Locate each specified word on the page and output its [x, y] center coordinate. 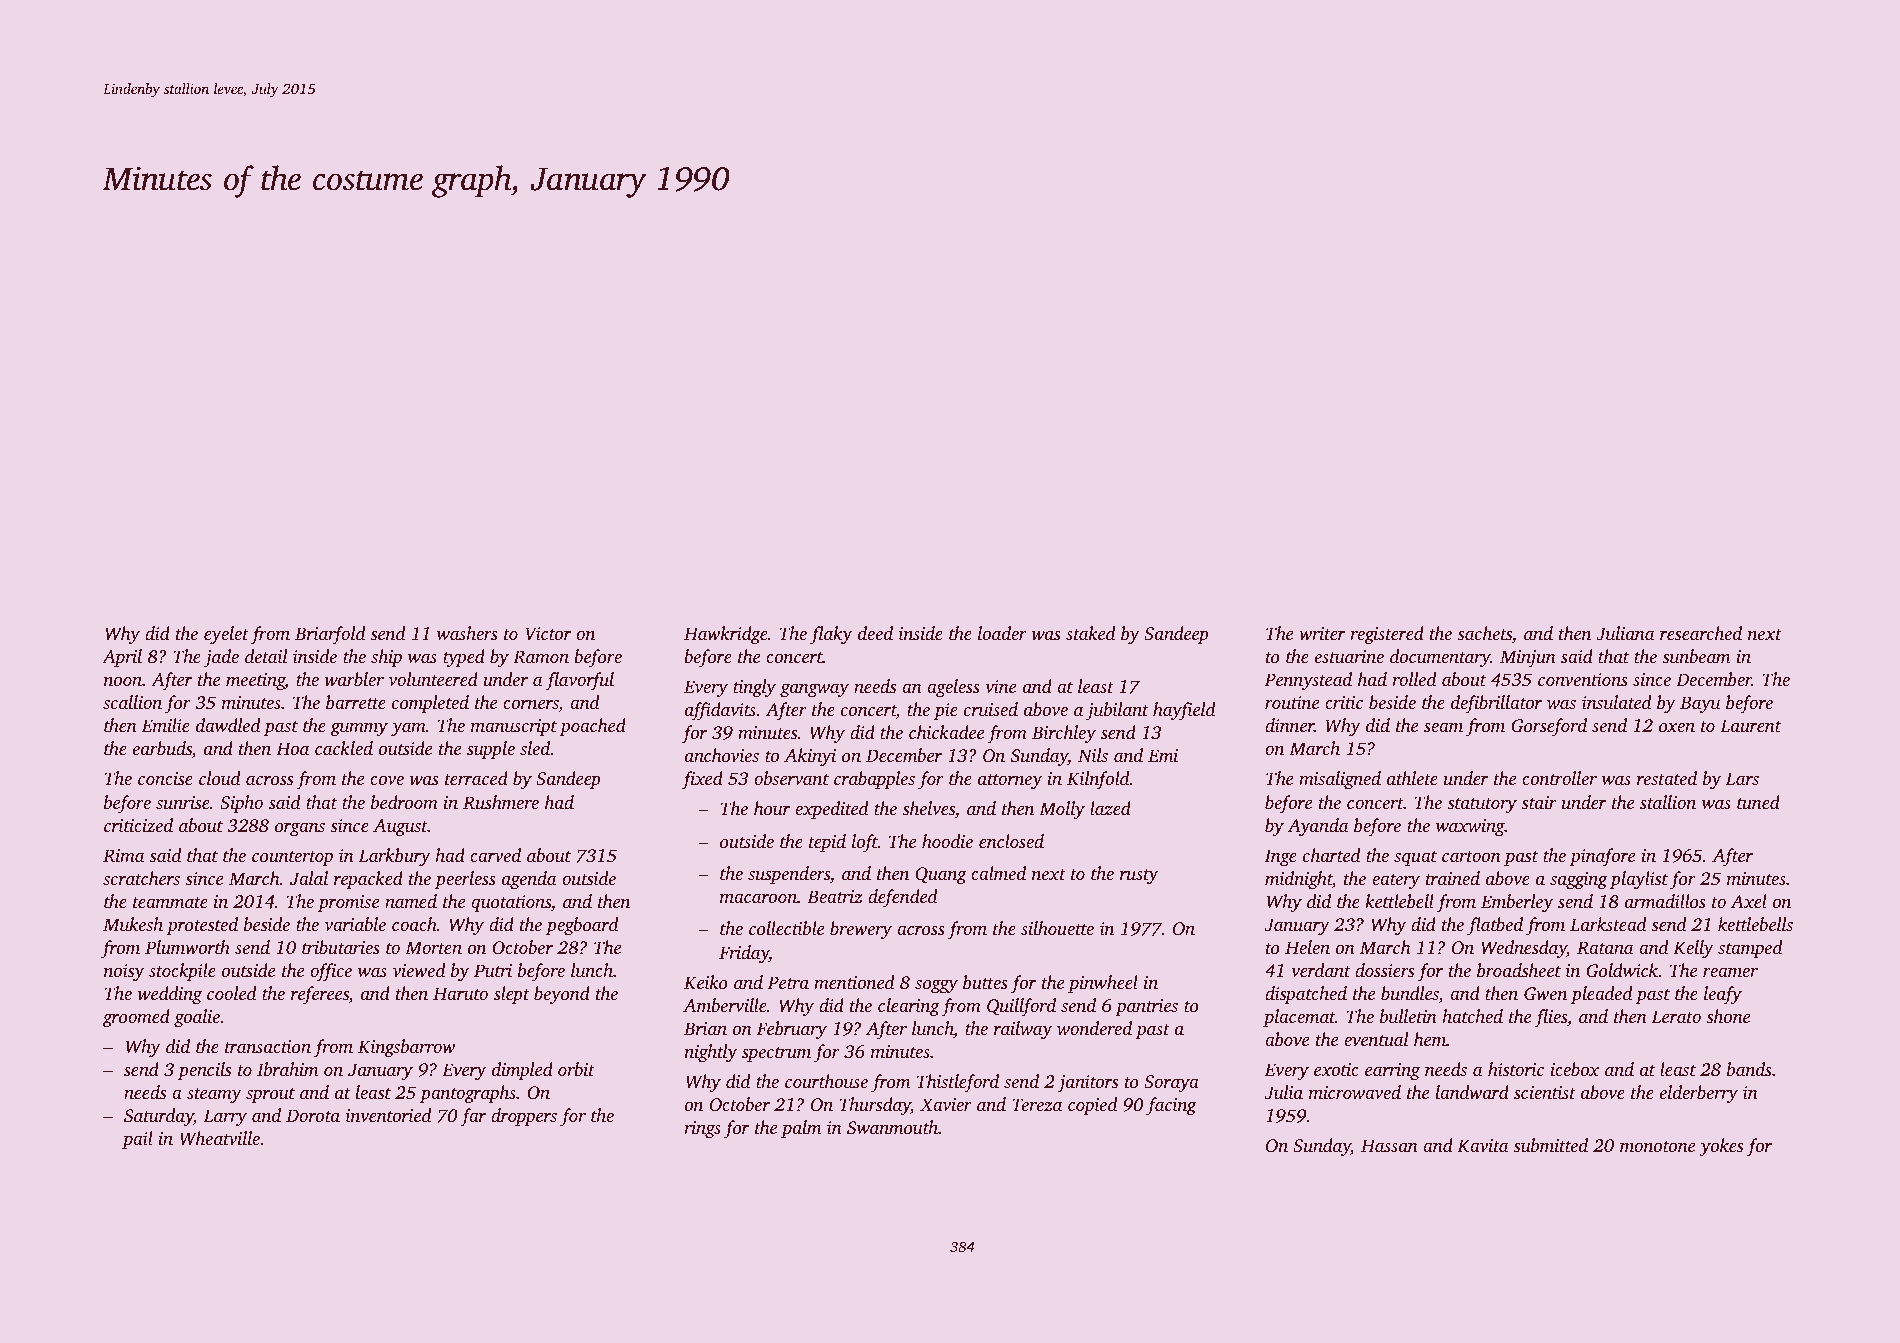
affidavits [720, 711]
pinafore [1602, 857]
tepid [827, 843]
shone [1728, 1016]
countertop [292, 858]
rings [702, 1129]
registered [1387, 635]
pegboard [582, 926]
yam [408, 729]
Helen [1307, 947]
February [792, 1030]
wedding [169, 995]
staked [1090, 633]
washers [467, 633]
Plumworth [187, 947]
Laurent [1750, 725]
